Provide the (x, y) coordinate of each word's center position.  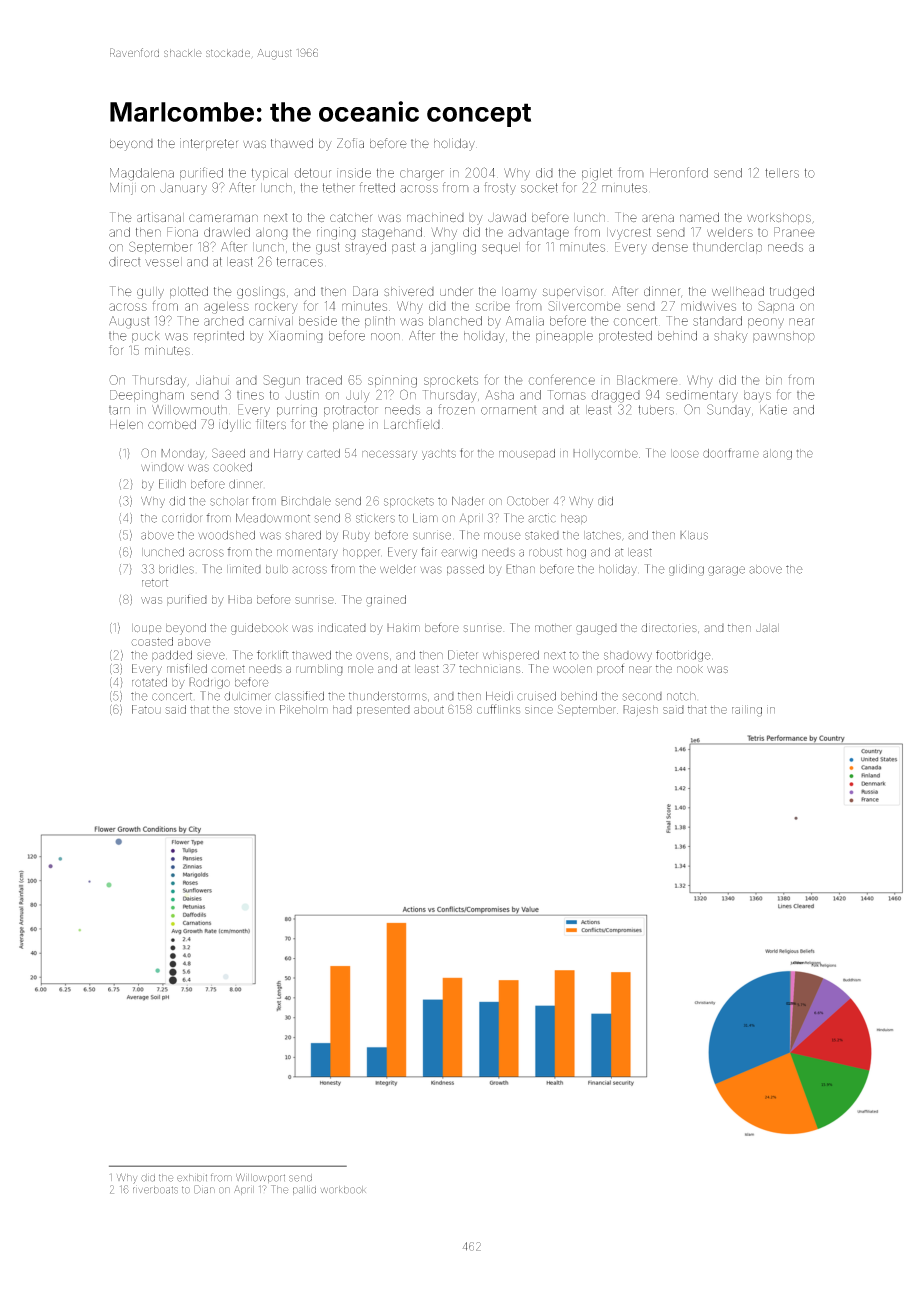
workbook (343, 1190)
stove (248, 710)
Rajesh (640, 710)
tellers (782, 173)
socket (539, 188)
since (539, 709)
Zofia (350, 143)
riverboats (155, 1190)
